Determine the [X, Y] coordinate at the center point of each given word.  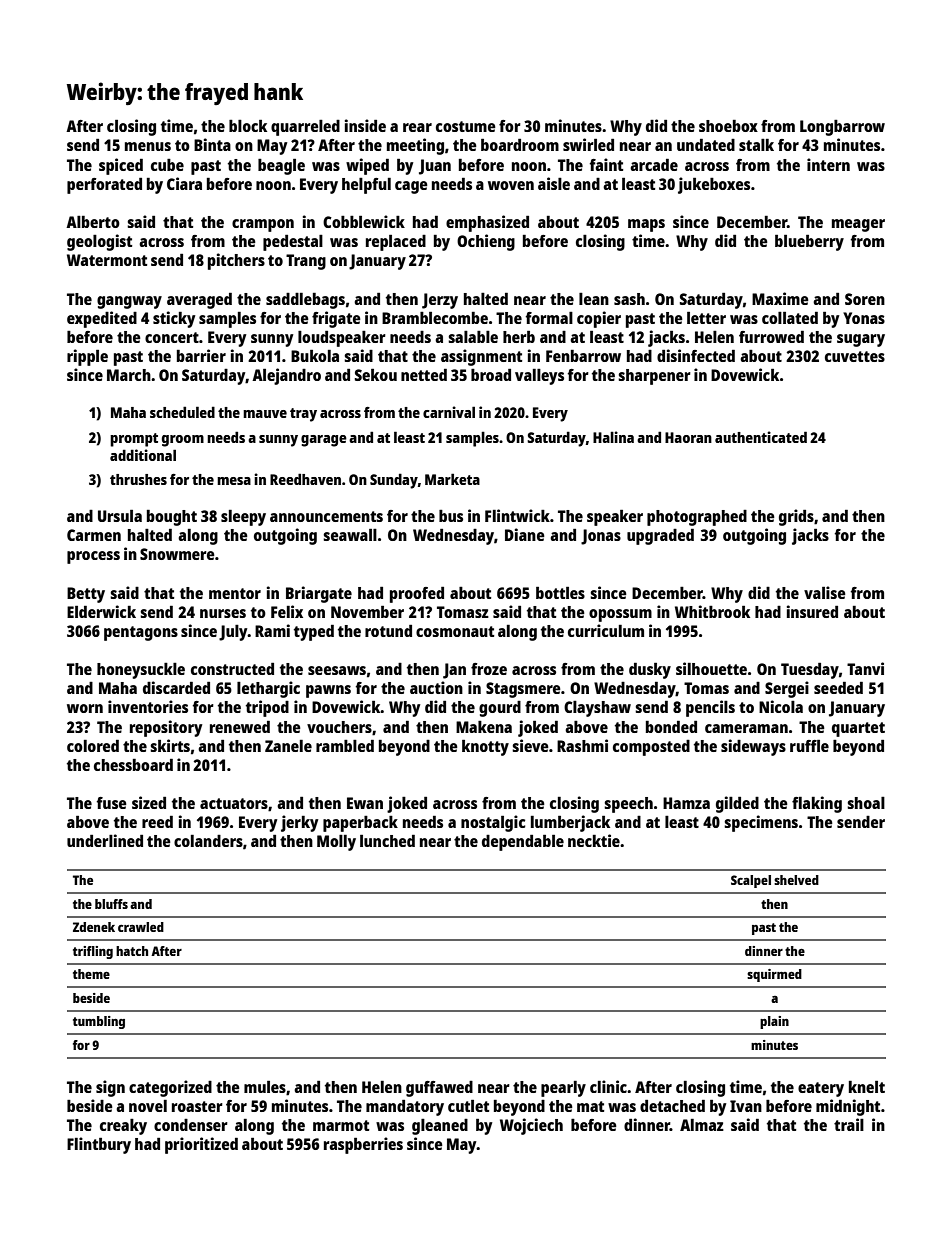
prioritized [201, 1145]
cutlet [468, 1105]
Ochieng [486, 242]
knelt [867, 1086]
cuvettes [855, 356]
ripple [87, 357]
